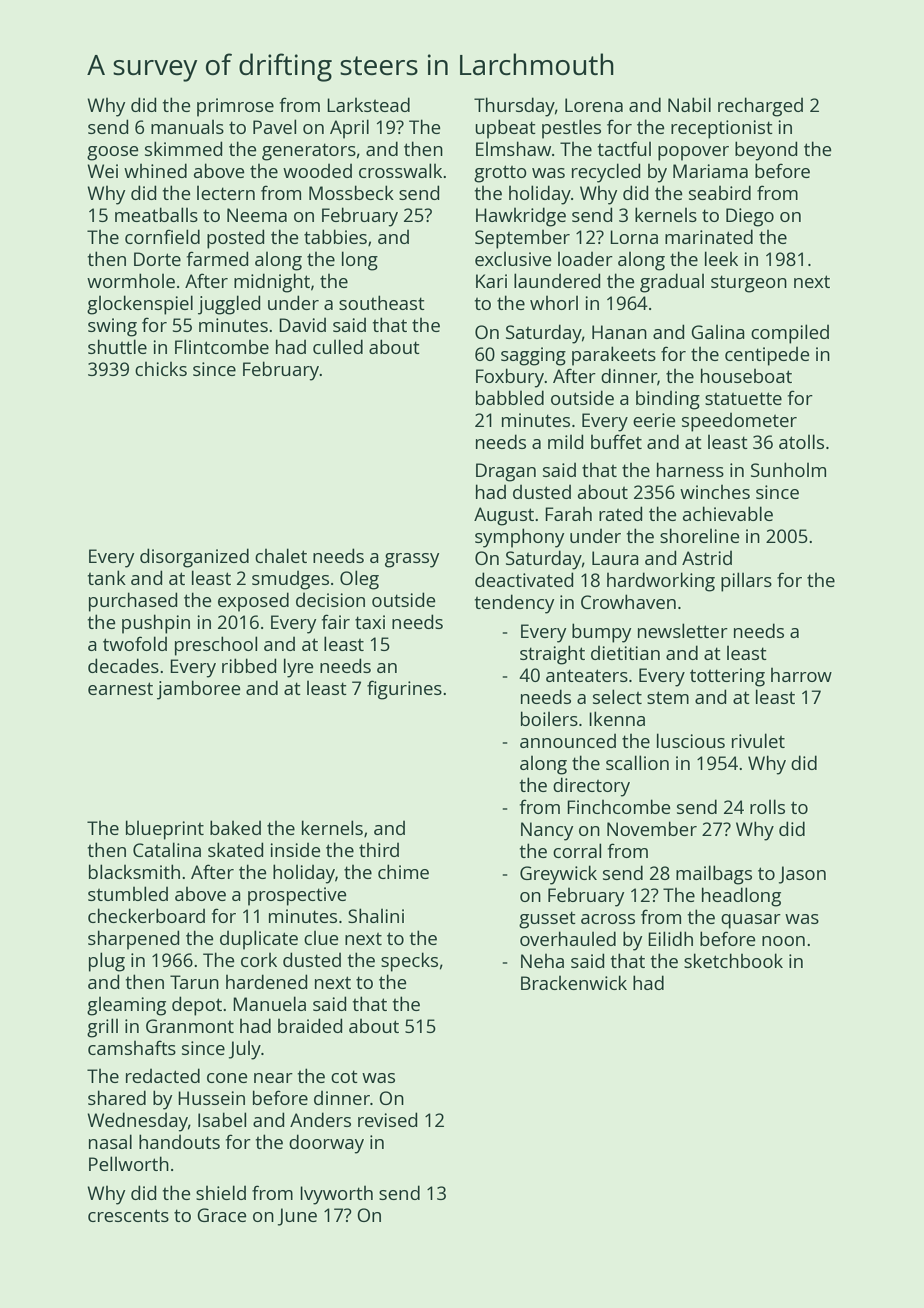 The image size is (924, 1308). Describe the element at coordinates (222, 1215) in the screenshot. I see `Grace` at that location.
